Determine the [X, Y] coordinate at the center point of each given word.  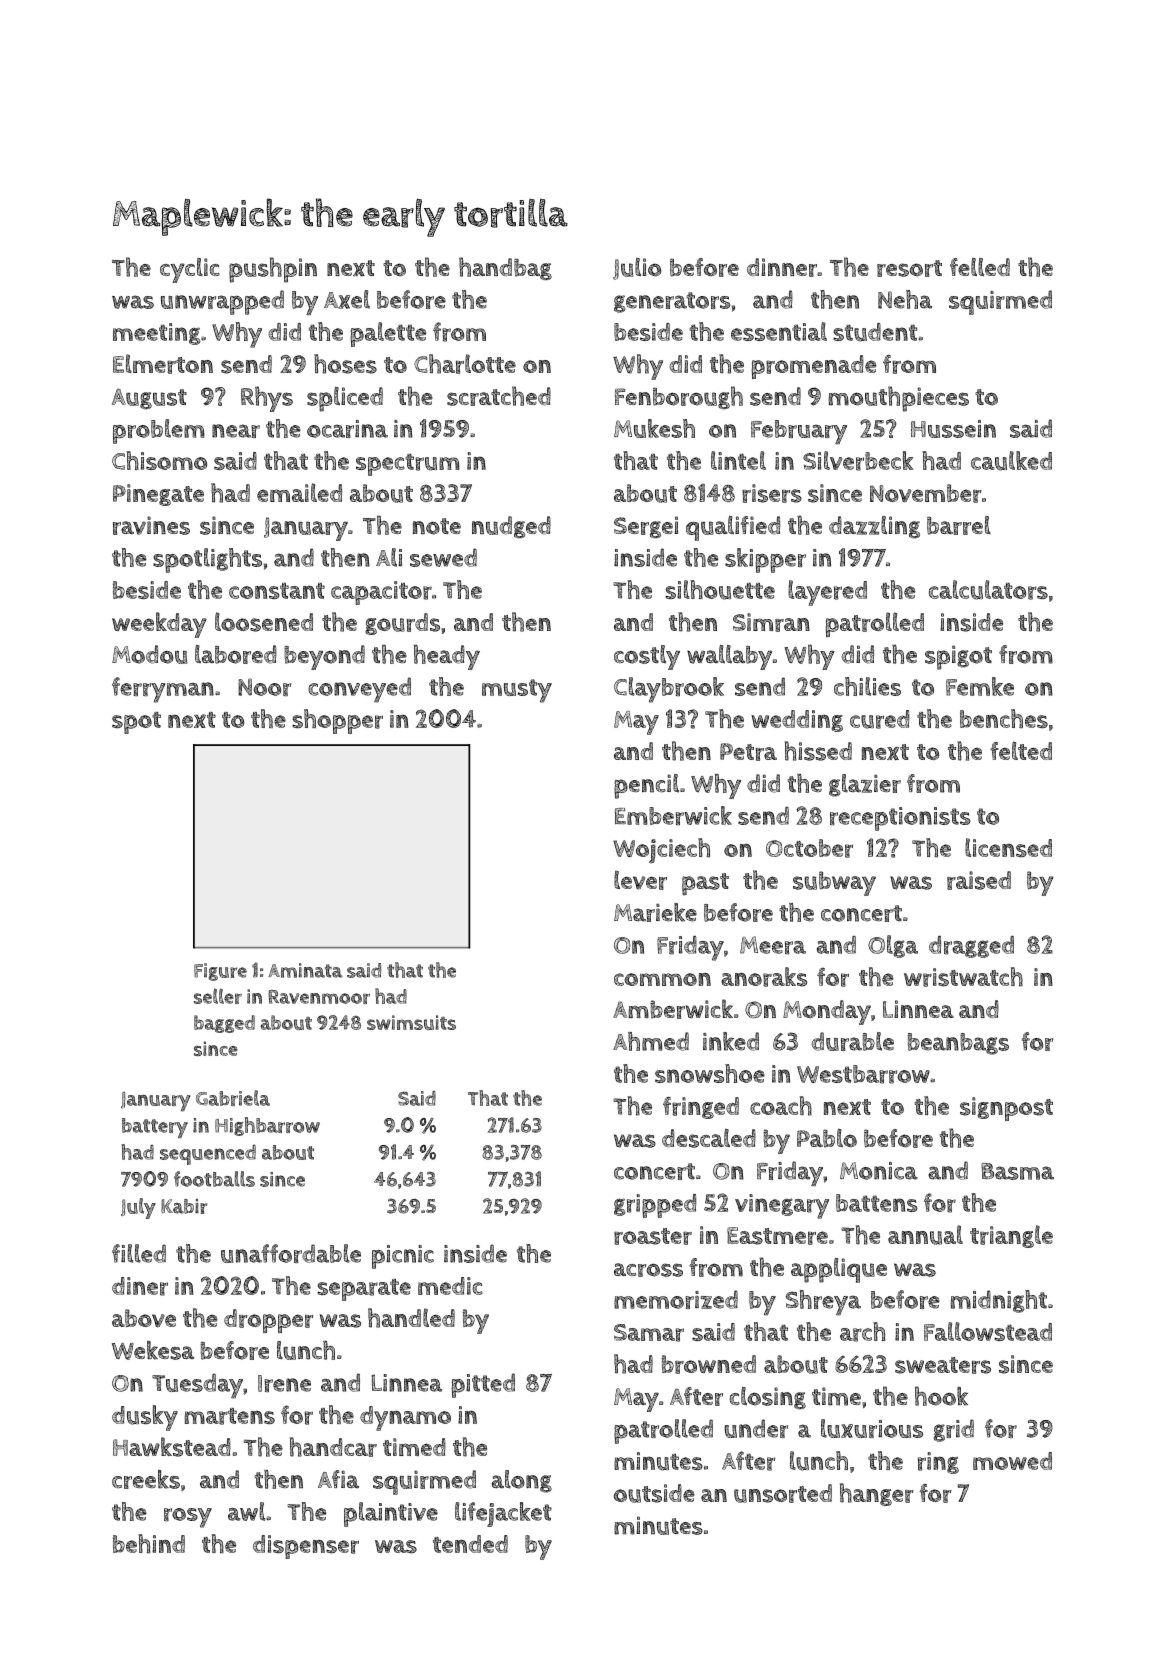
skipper [765, 560]
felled [980, 267]
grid [954, 1430]
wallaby [729, 657]
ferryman [163, 690]
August [149, 399]
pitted [483, 1385]
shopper [337, 721]
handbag [505, 268]
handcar [333, 1447]
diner [140, 1286]
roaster [653, 1236]
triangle [1011, 1236]
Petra [748, 752]
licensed [1008, 848]
